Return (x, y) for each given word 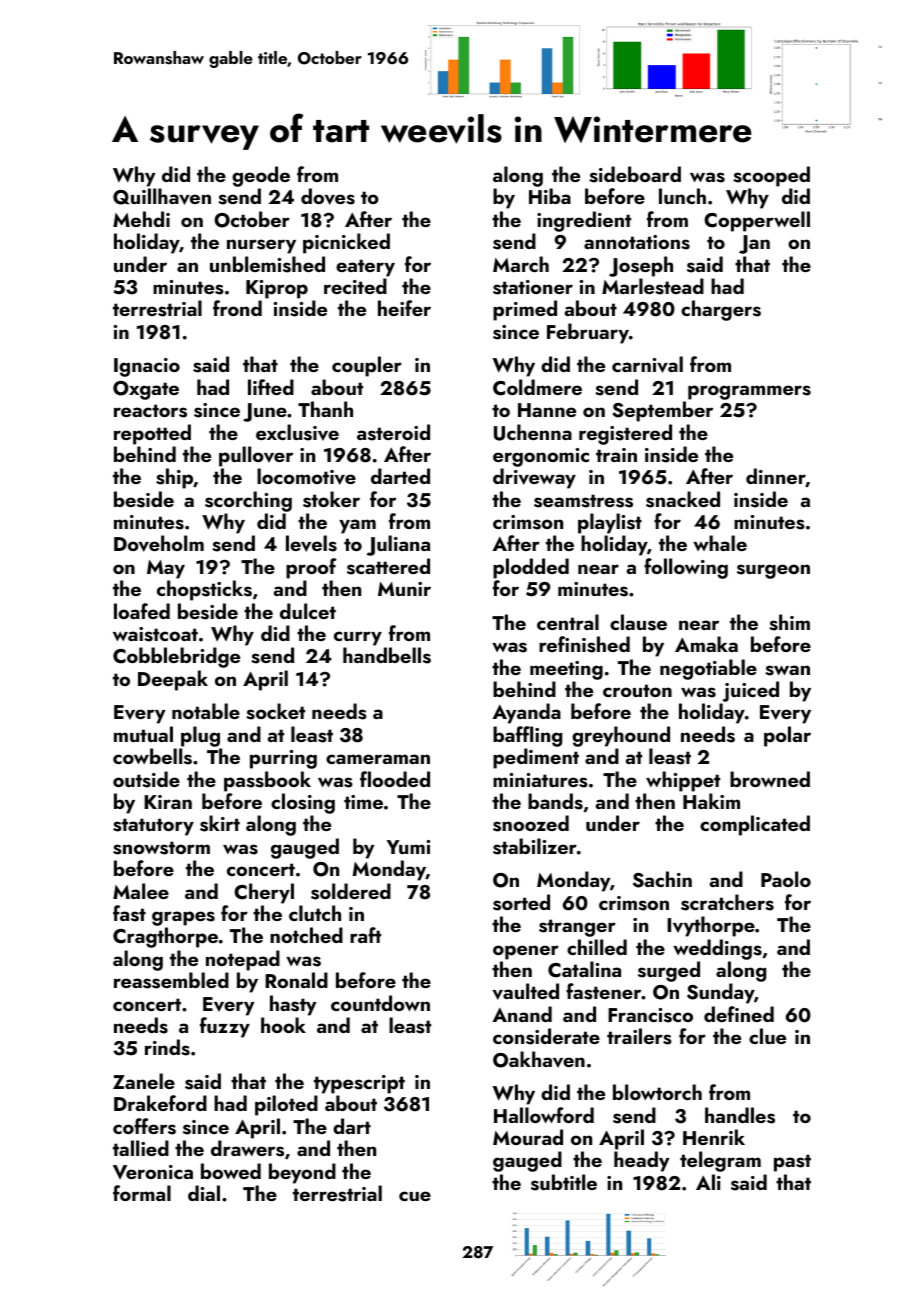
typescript (359, 1084)
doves (328, 196)
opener (526, 952)
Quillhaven (162, 196)
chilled (597, 947)
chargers (721, 310)
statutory (153, 827)
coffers (144, 1126)
